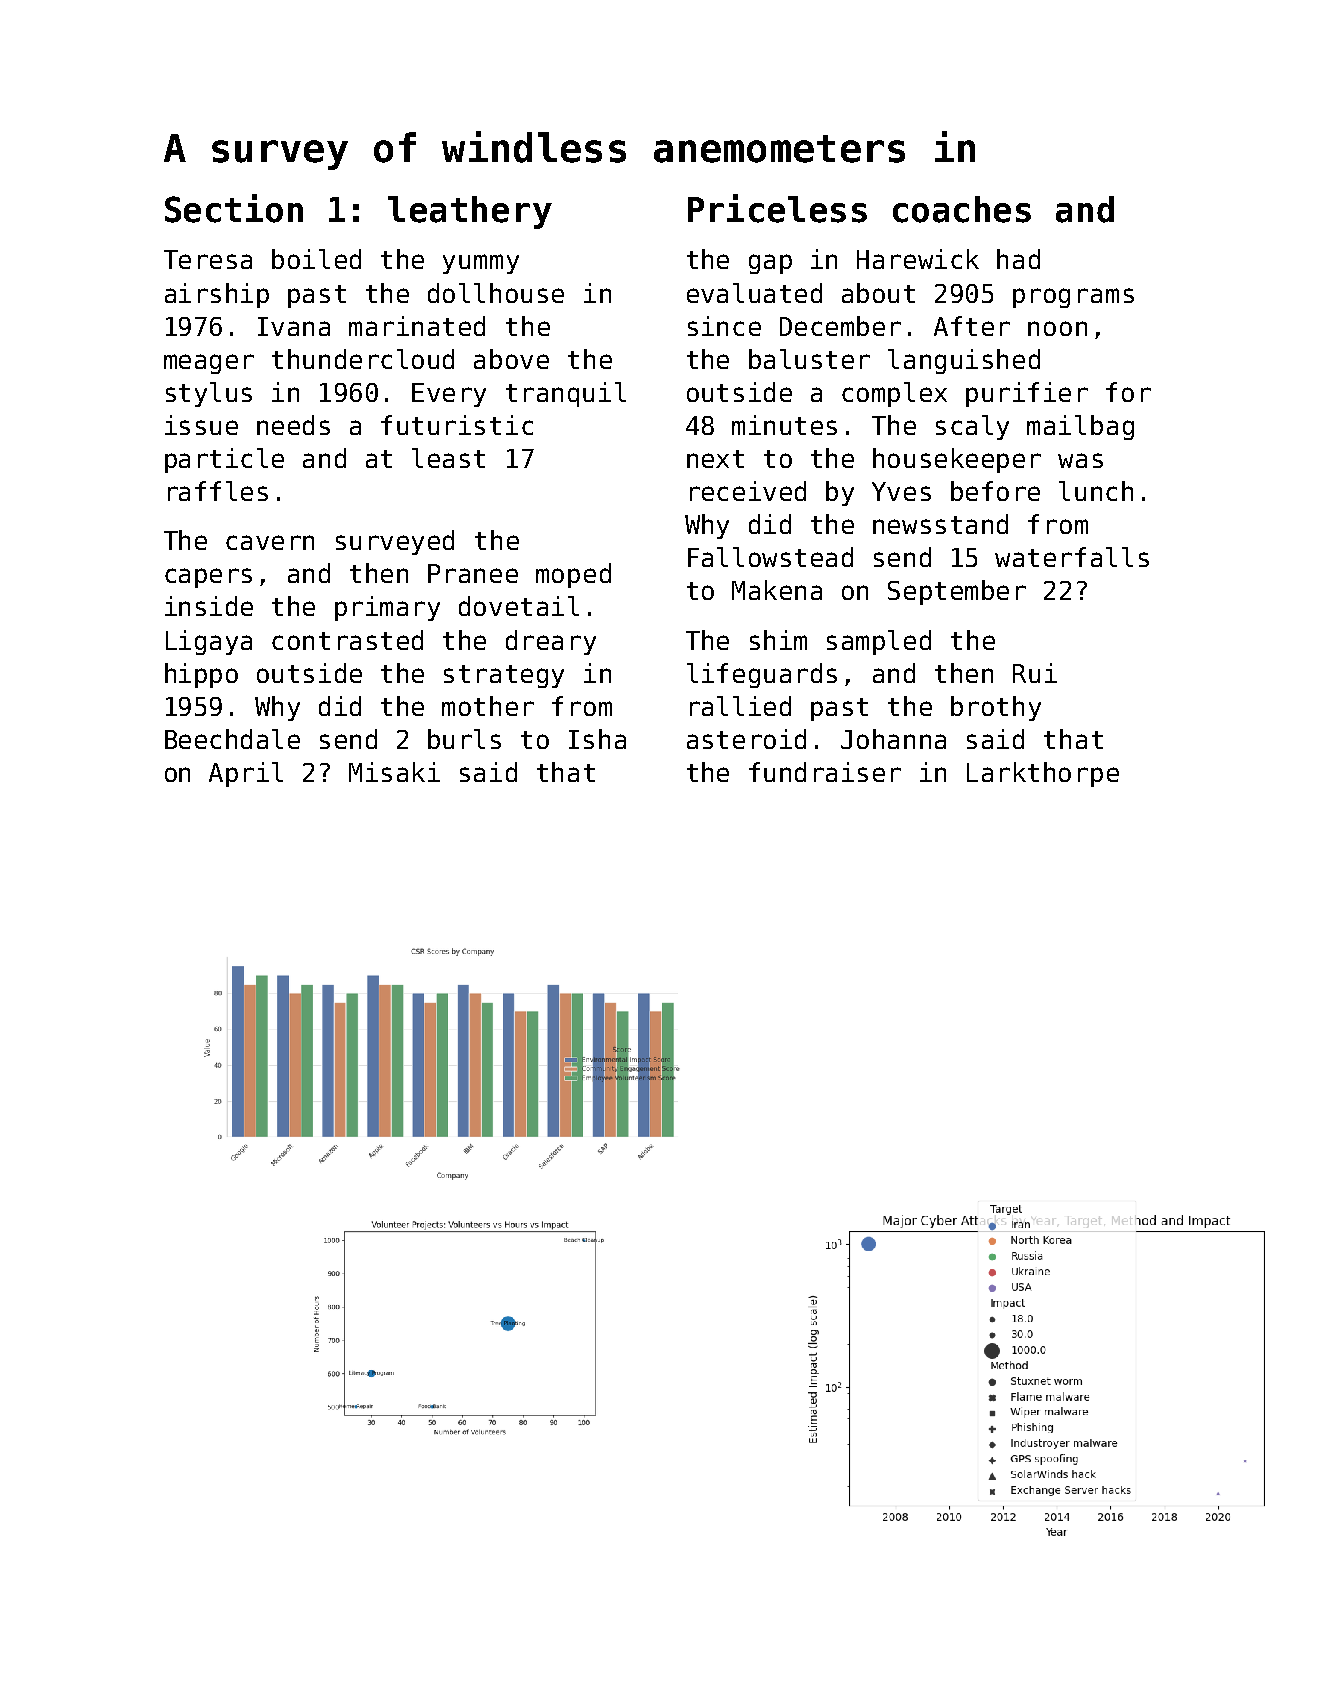 The width and height of the page is (1317, 1704). Describe the element at coordinates (777, 208) in the page. I see `Priceless` at that location.
